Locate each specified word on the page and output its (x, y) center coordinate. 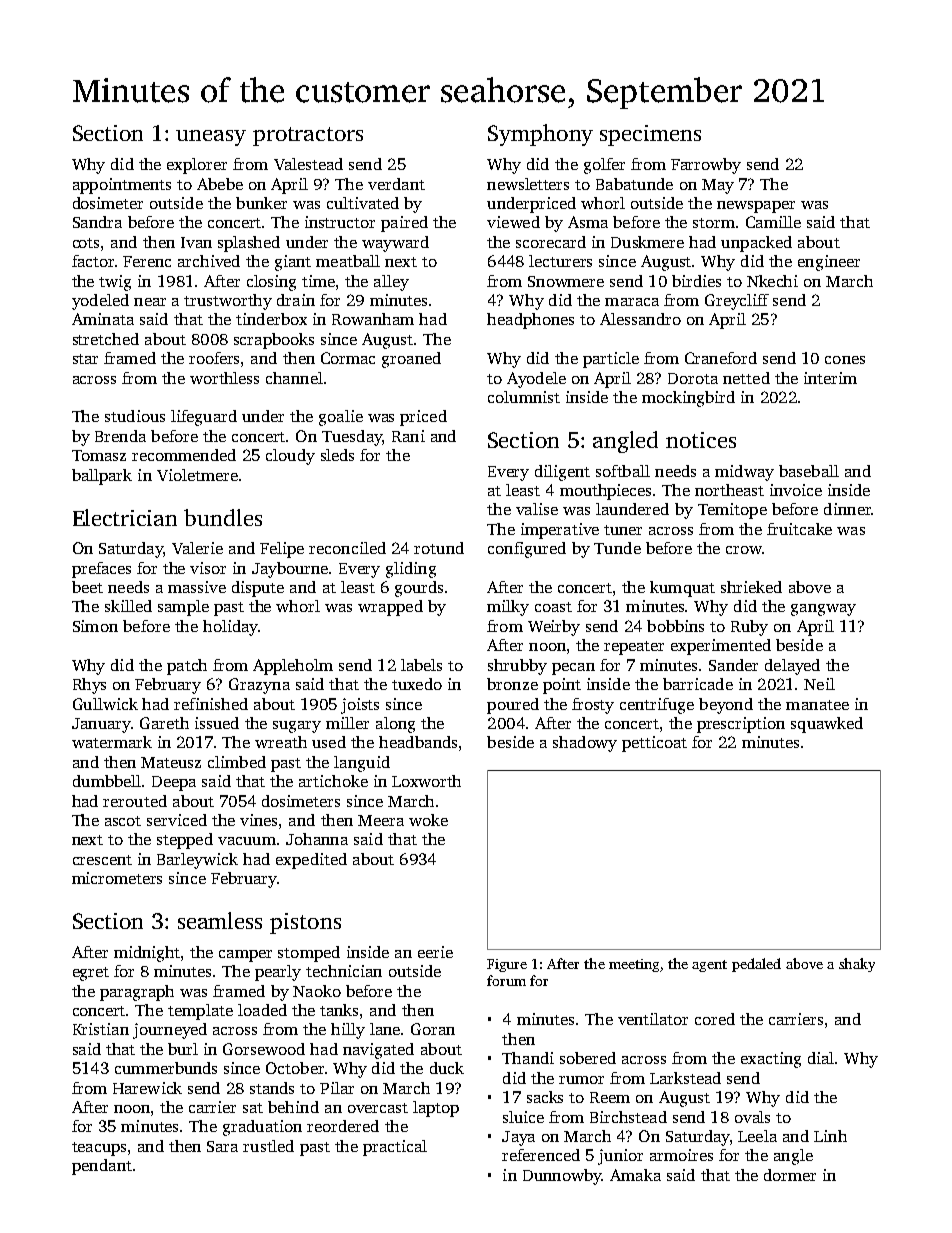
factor (93, 261)
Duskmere (647, 242)
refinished (211, 704)
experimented (721, 647)
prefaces (101, 570)
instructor (340, 222)
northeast (729, 490)
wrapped (390, 608)
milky (508, 608)
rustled (268, 1146)
